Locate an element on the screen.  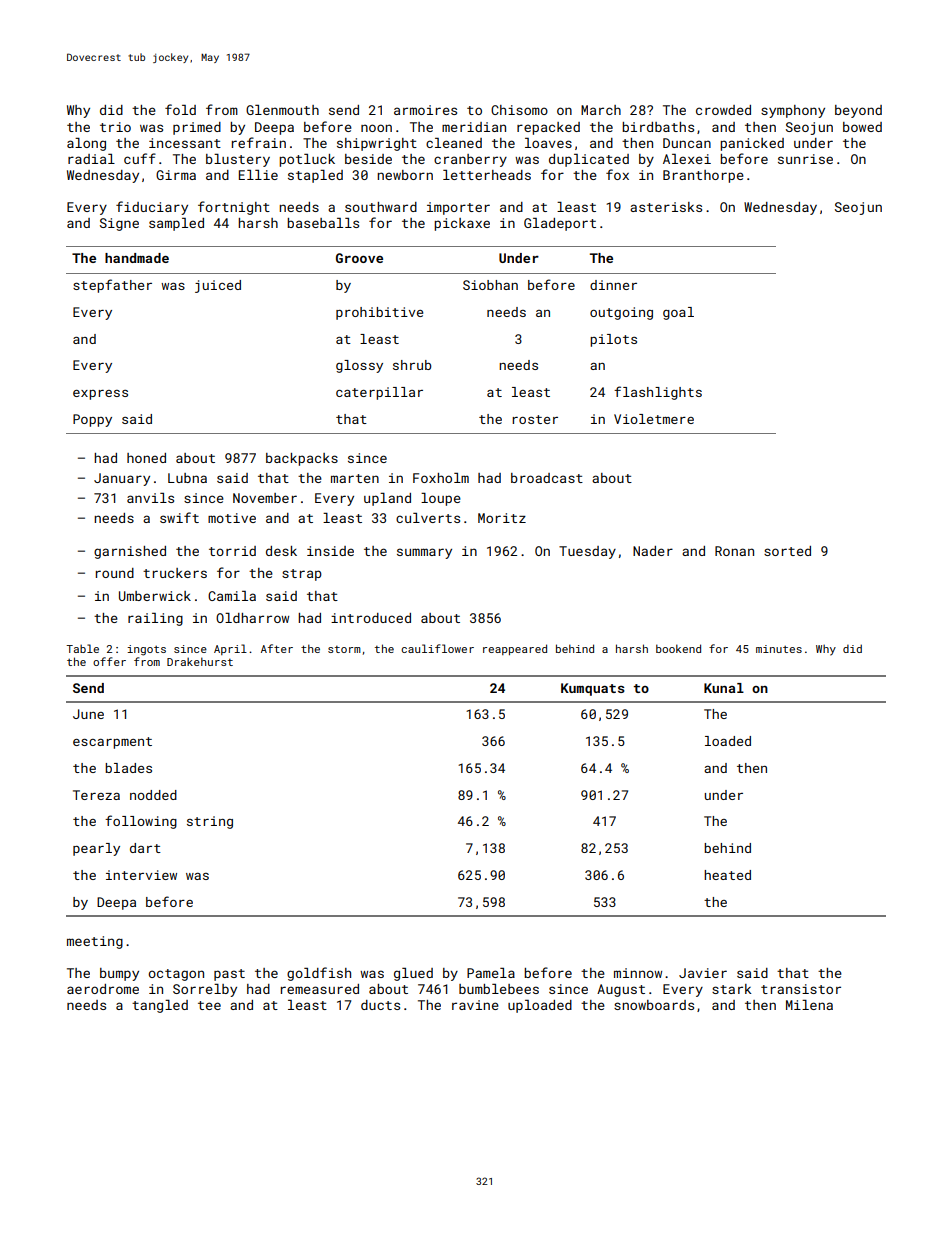
reappeared is located at coordinates (515, 649).
